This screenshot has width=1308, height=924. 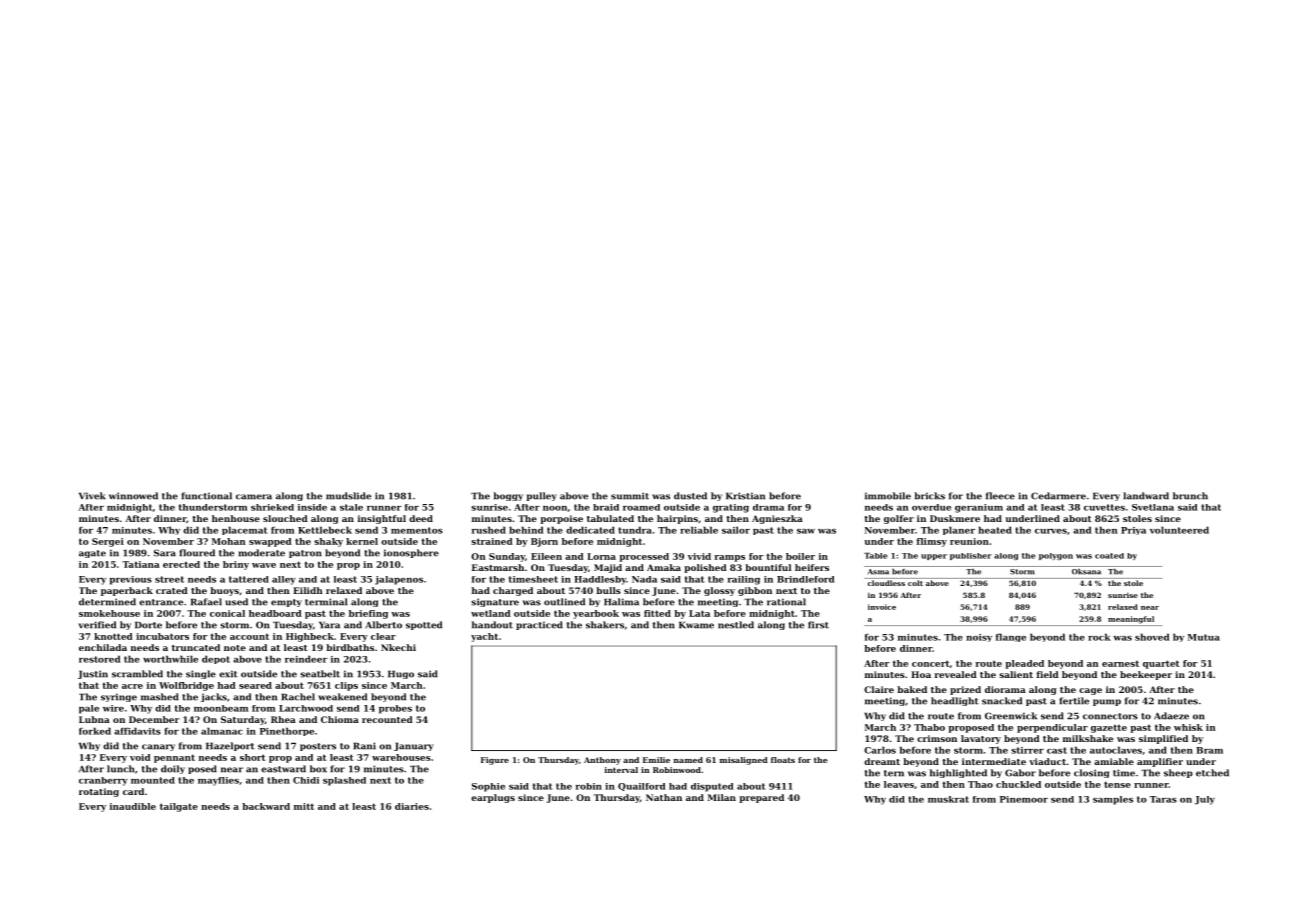 What do you see at coordinates (930, 663) in the screenshot?
I see `concert` at bounding box center [930, 663].
